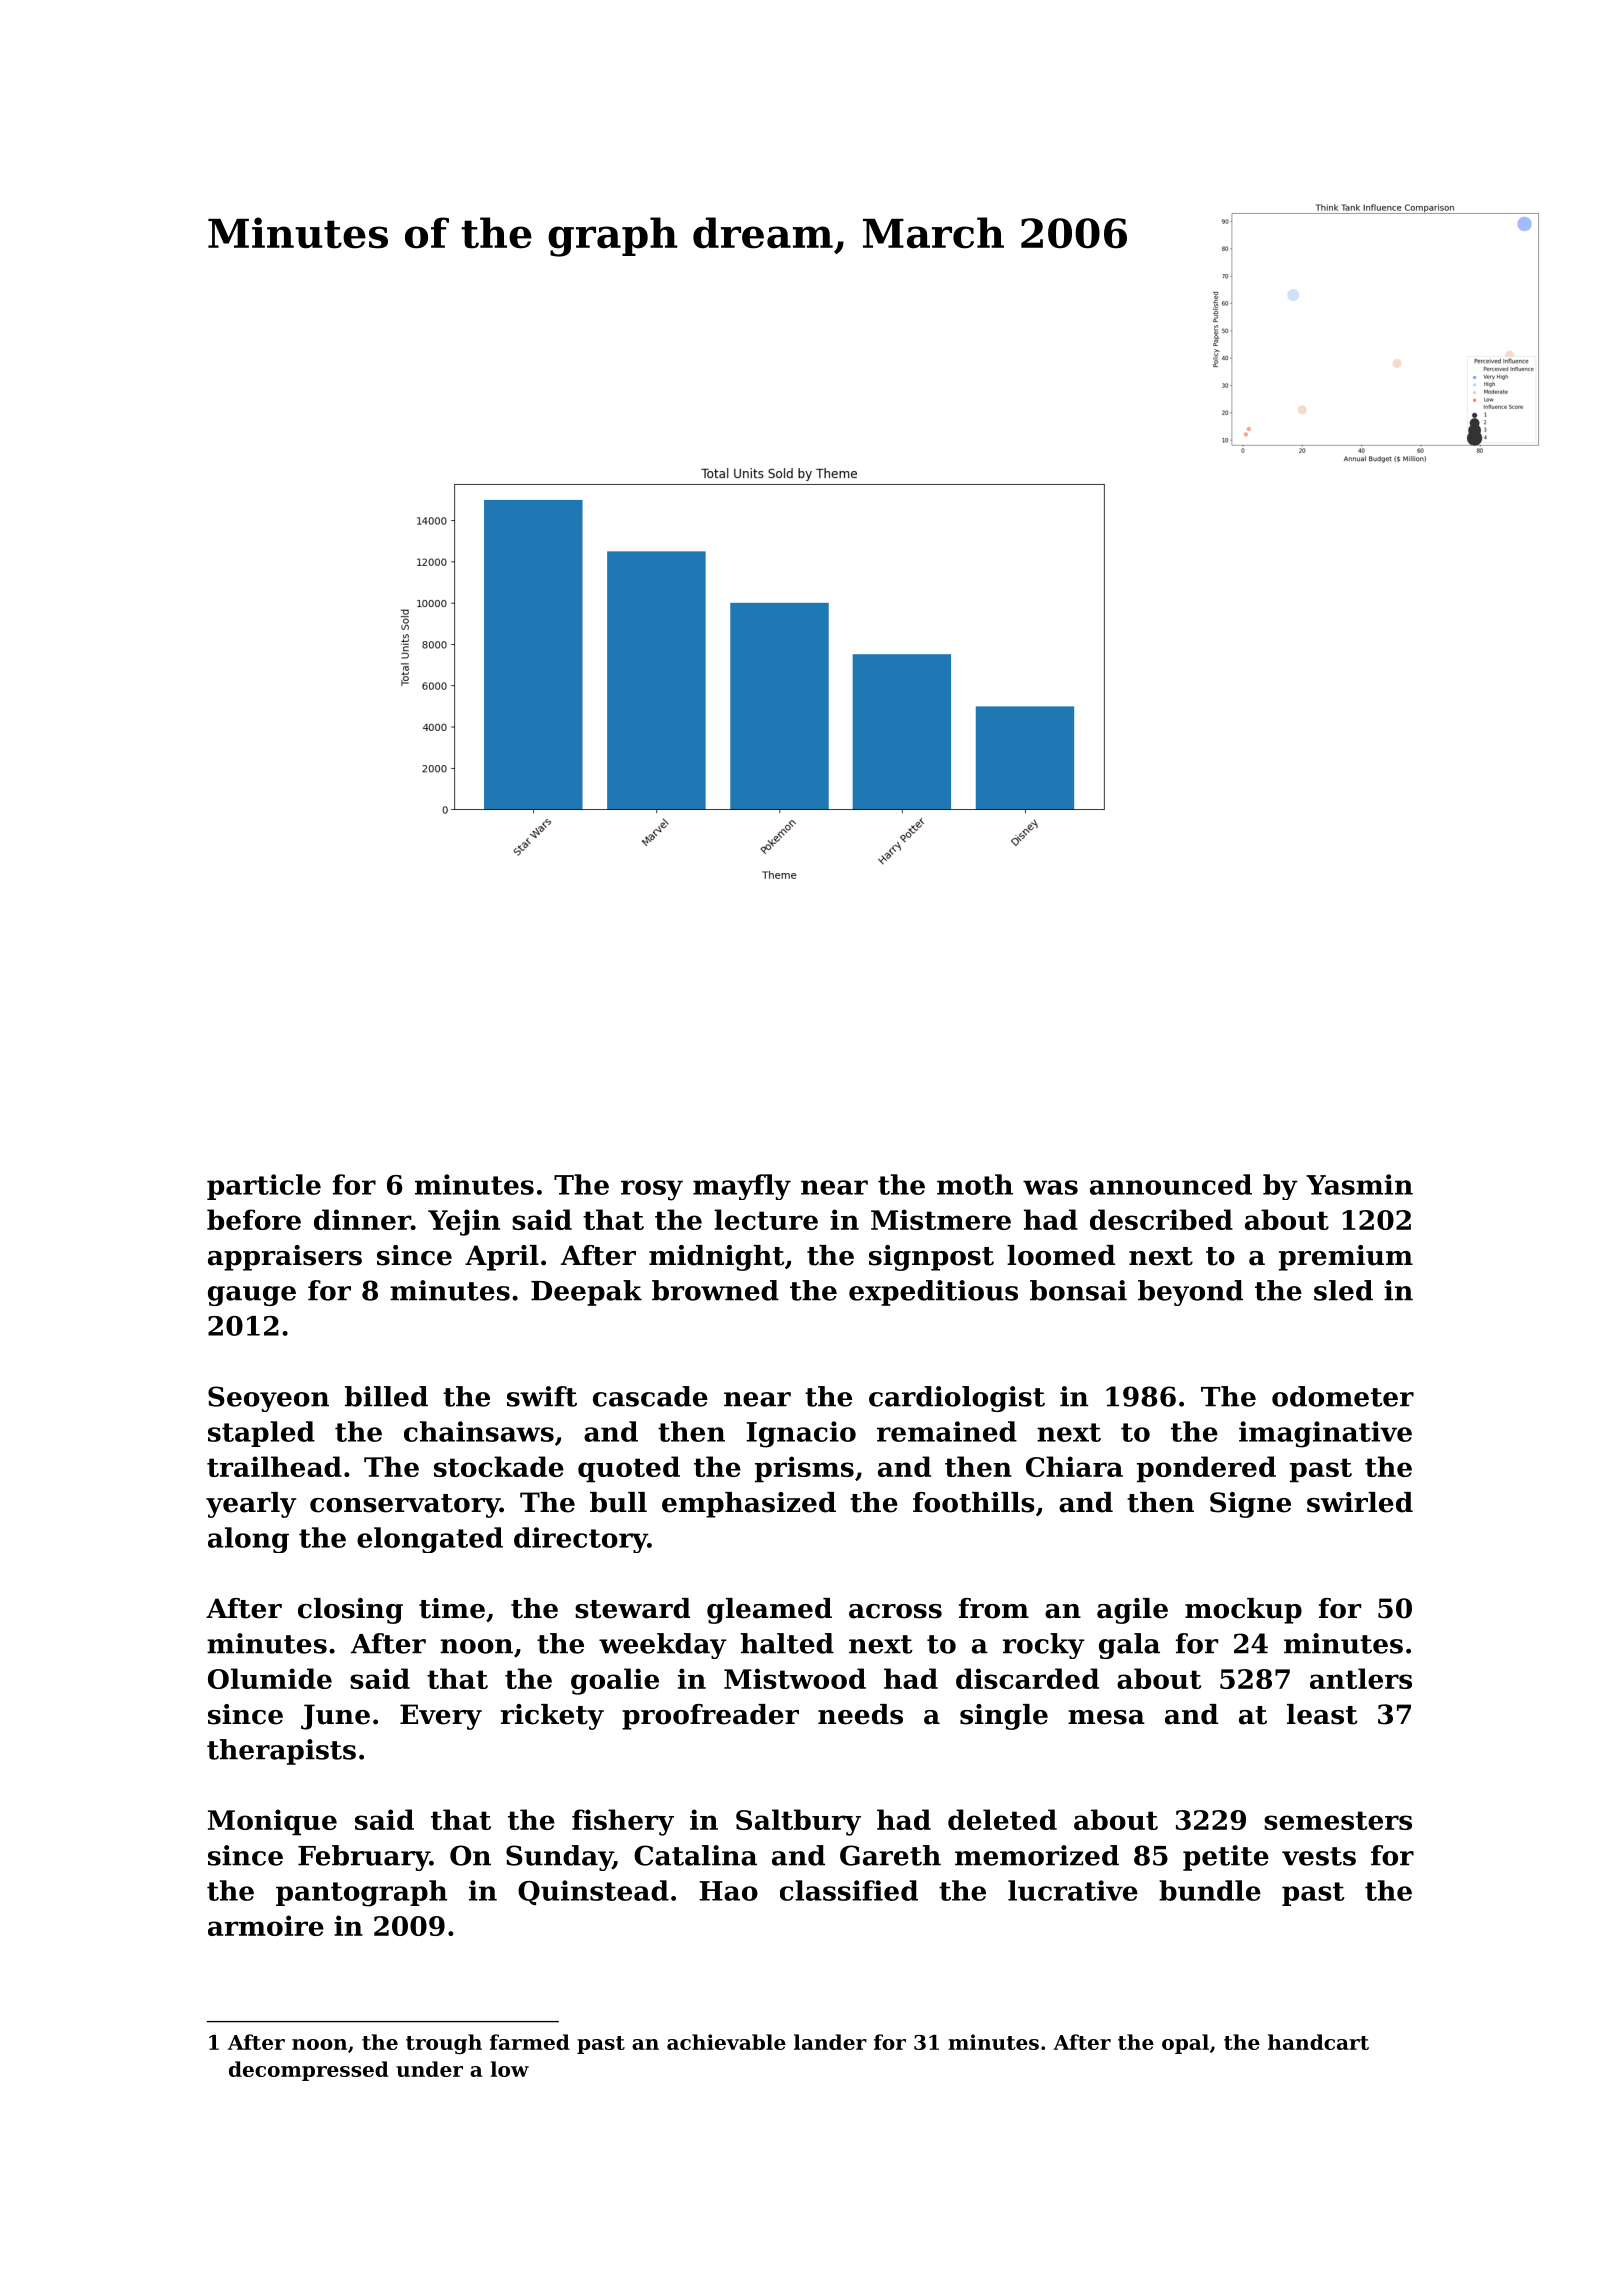 The height and width of the screenshot is (2292, 1620). Describe the element at coordinates (742, 1187) in the screenshot. I see `mayfly` at that location.
